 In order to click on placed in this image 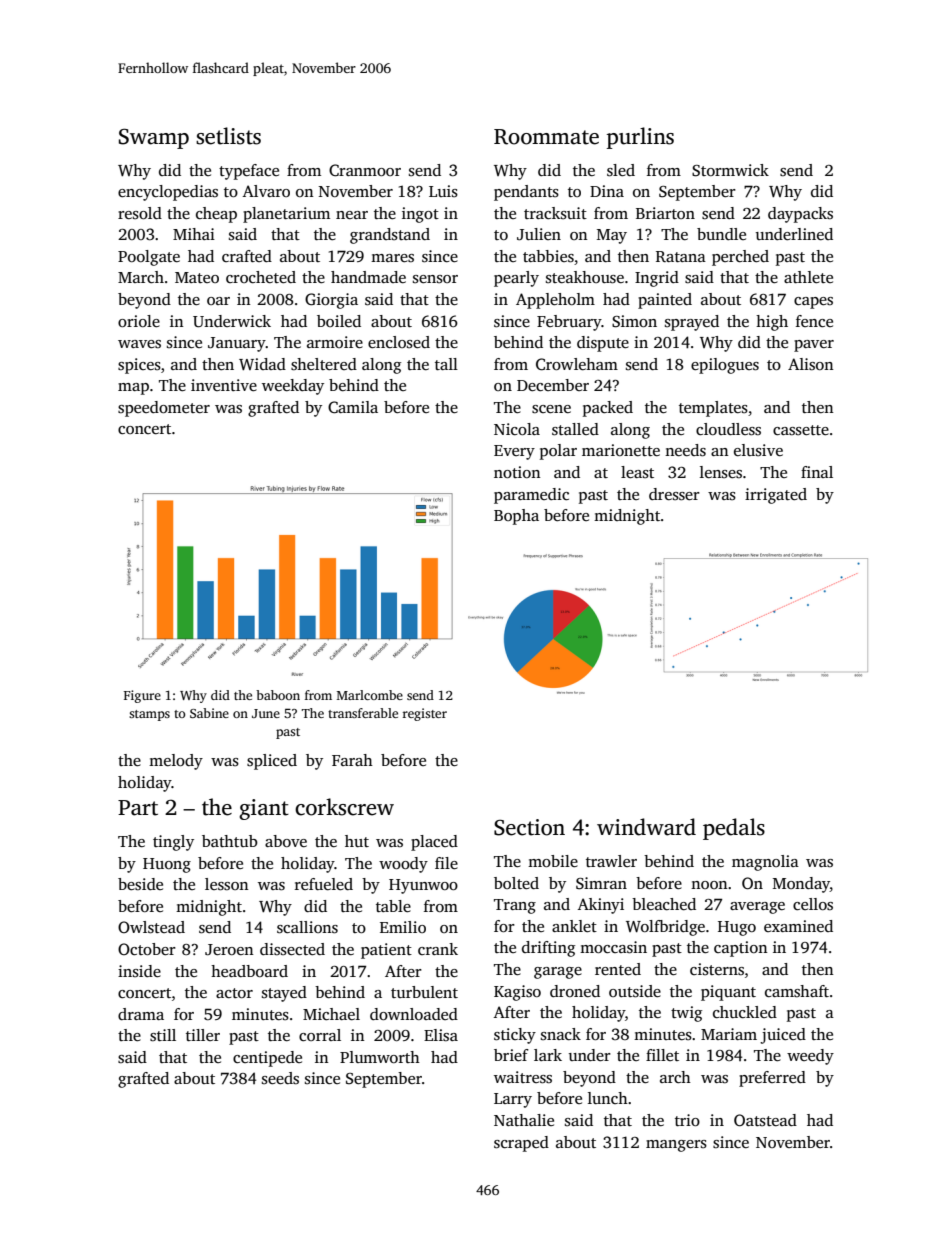, I will do `click(434, 843)`.
